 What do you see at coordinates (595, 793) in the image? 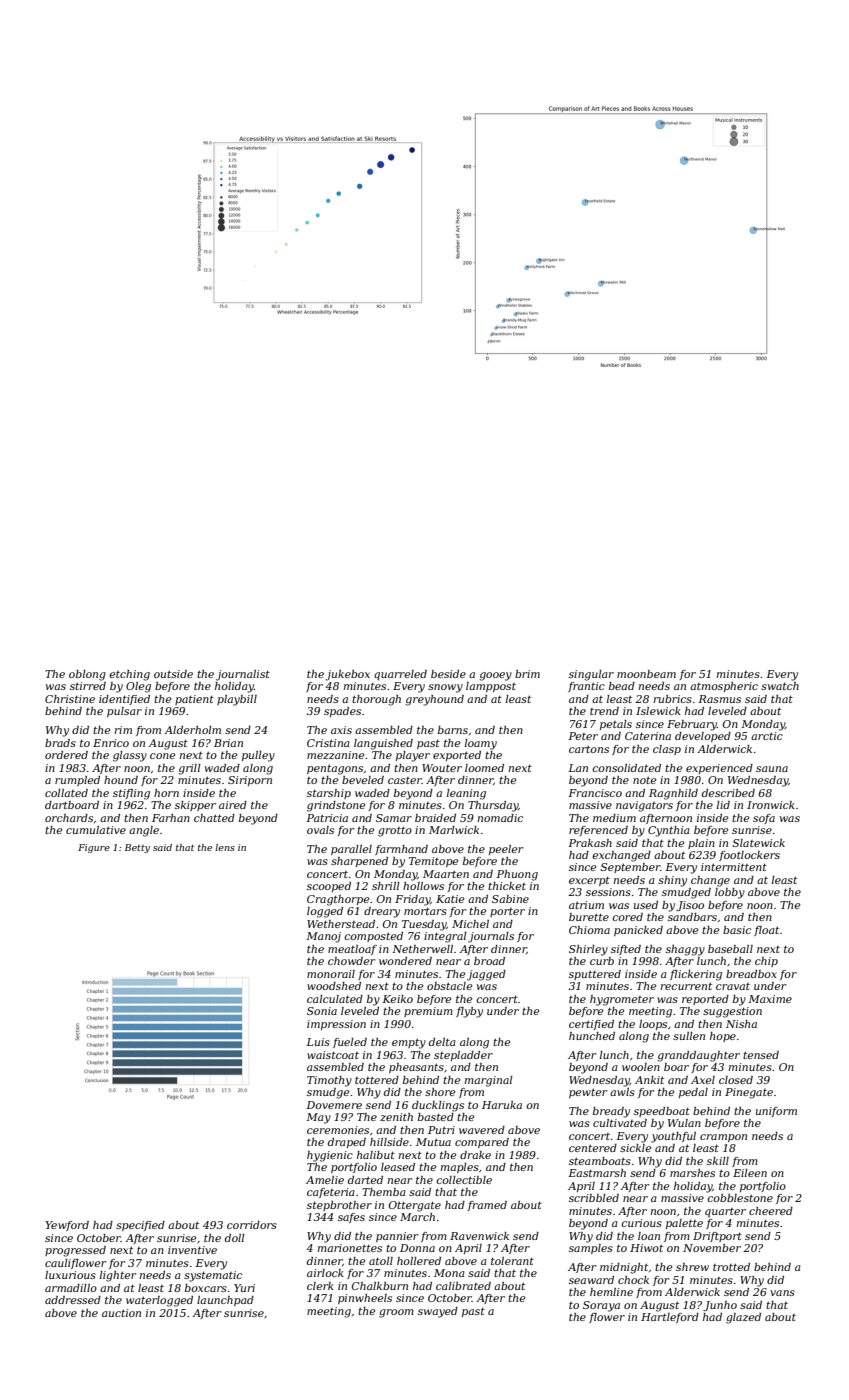
I see `Francisco` at bounding box center [595, 793].
